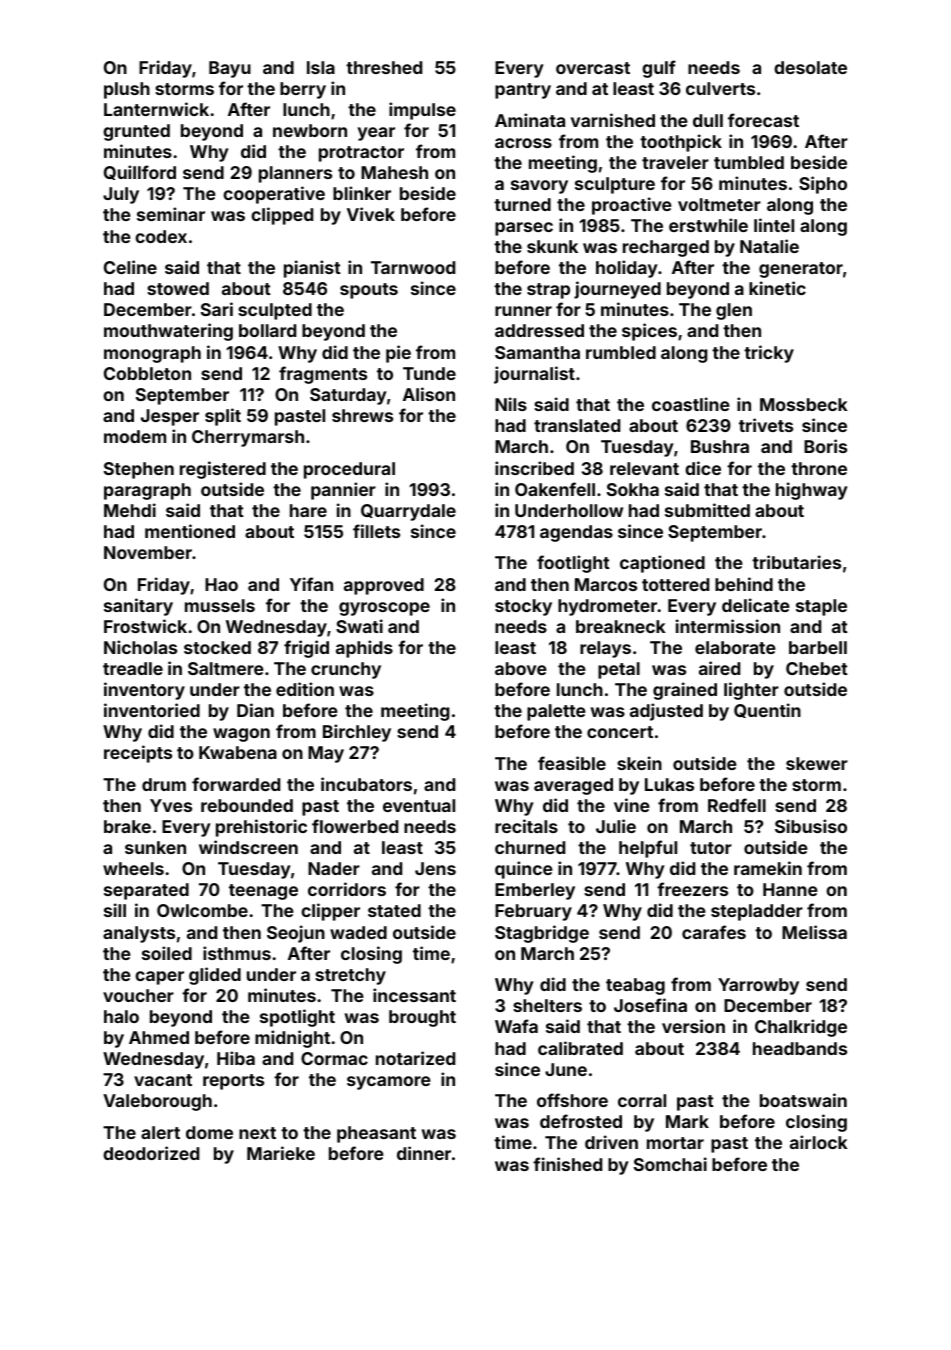 This screenshot has height=1350, width=951. Describe the element at coordinates (159, 1037) in the screenshot. I see `Ahmed` at that location.
